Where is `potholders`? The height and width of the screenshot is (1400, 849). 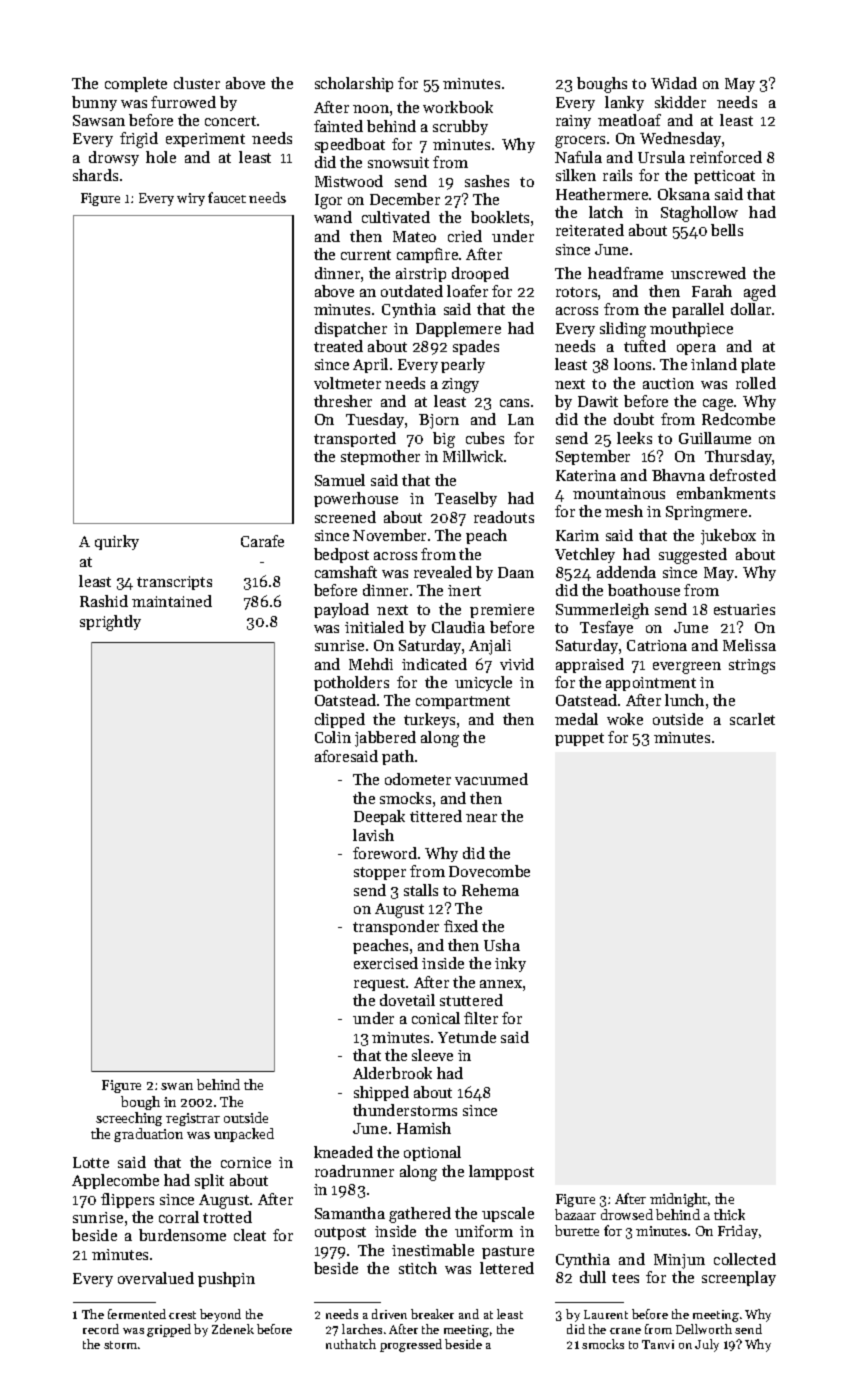 potholders is located at coordinates (351, 683).
